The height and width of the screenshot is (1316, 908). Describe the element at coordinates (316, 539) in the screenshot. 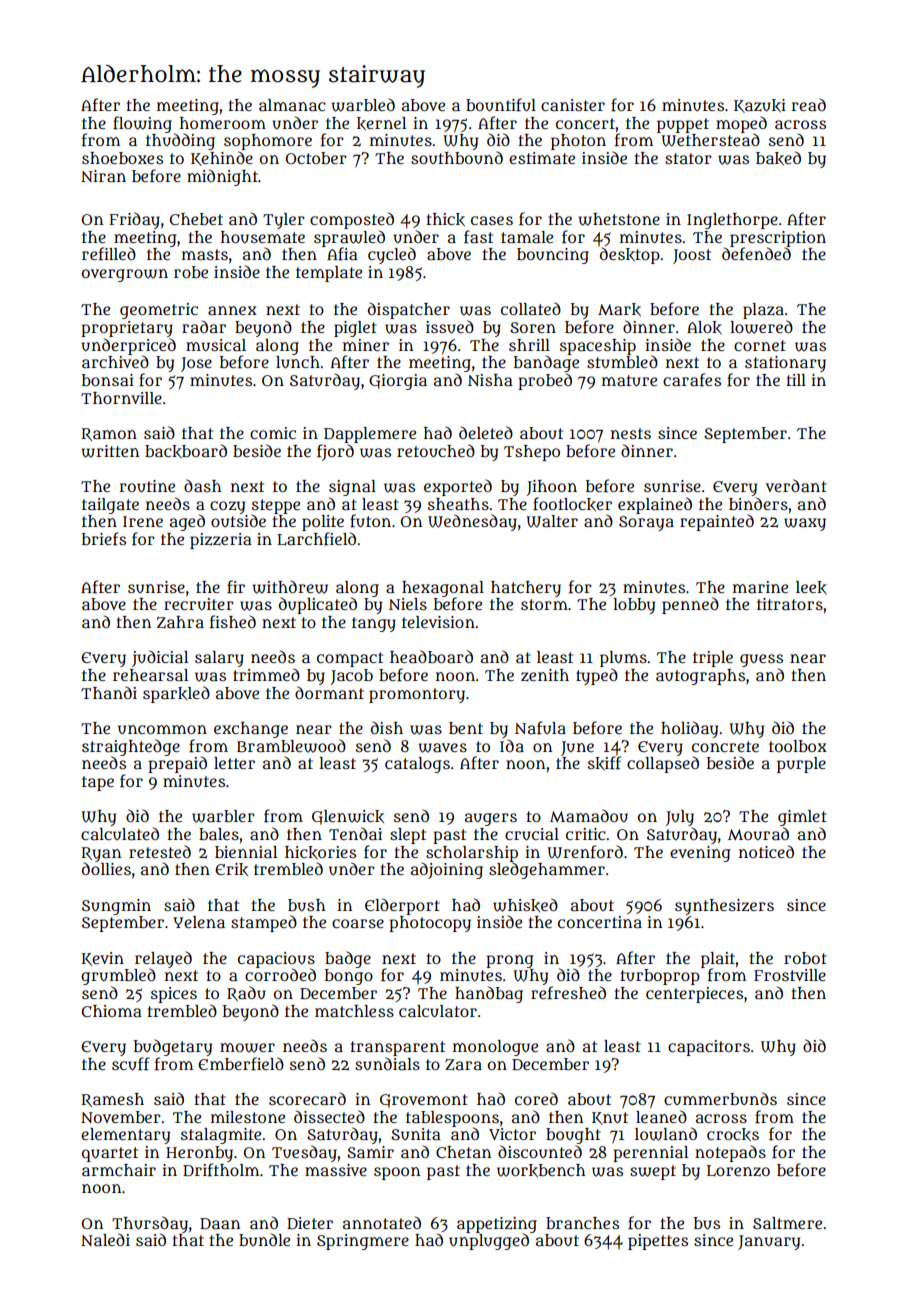

I see `Larchfield` at that location.
